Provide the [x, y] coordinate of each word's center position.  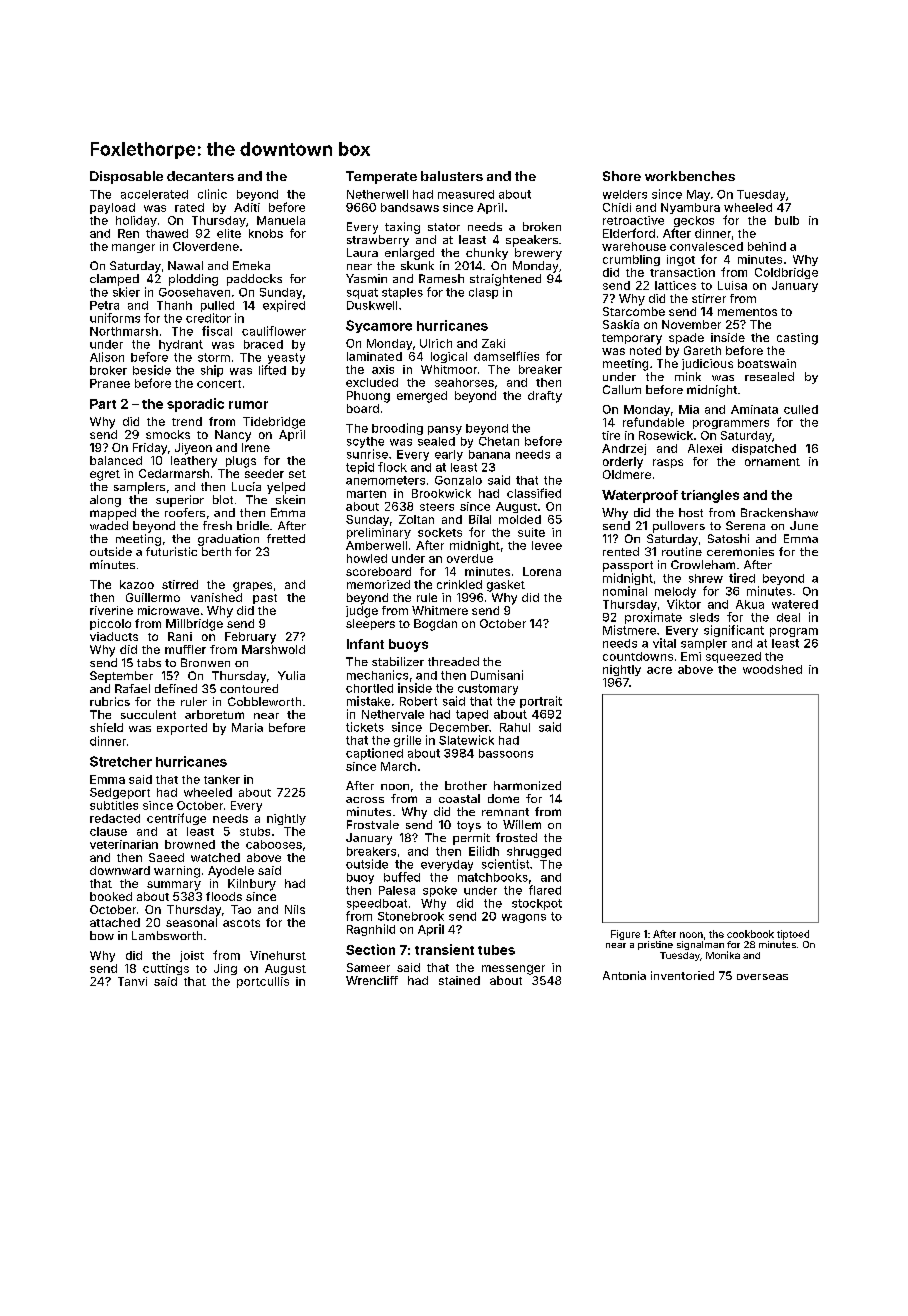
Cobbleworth [264, 701]
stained [459, 980]
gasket [506, 586]
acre [659, 670]
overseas [762, 977]
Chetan [499, 441]
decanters [200, 176]
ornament [772, 462]
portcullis [263, 982]
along [105, 501]
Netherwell [377, 194]
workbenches [690, 176]
